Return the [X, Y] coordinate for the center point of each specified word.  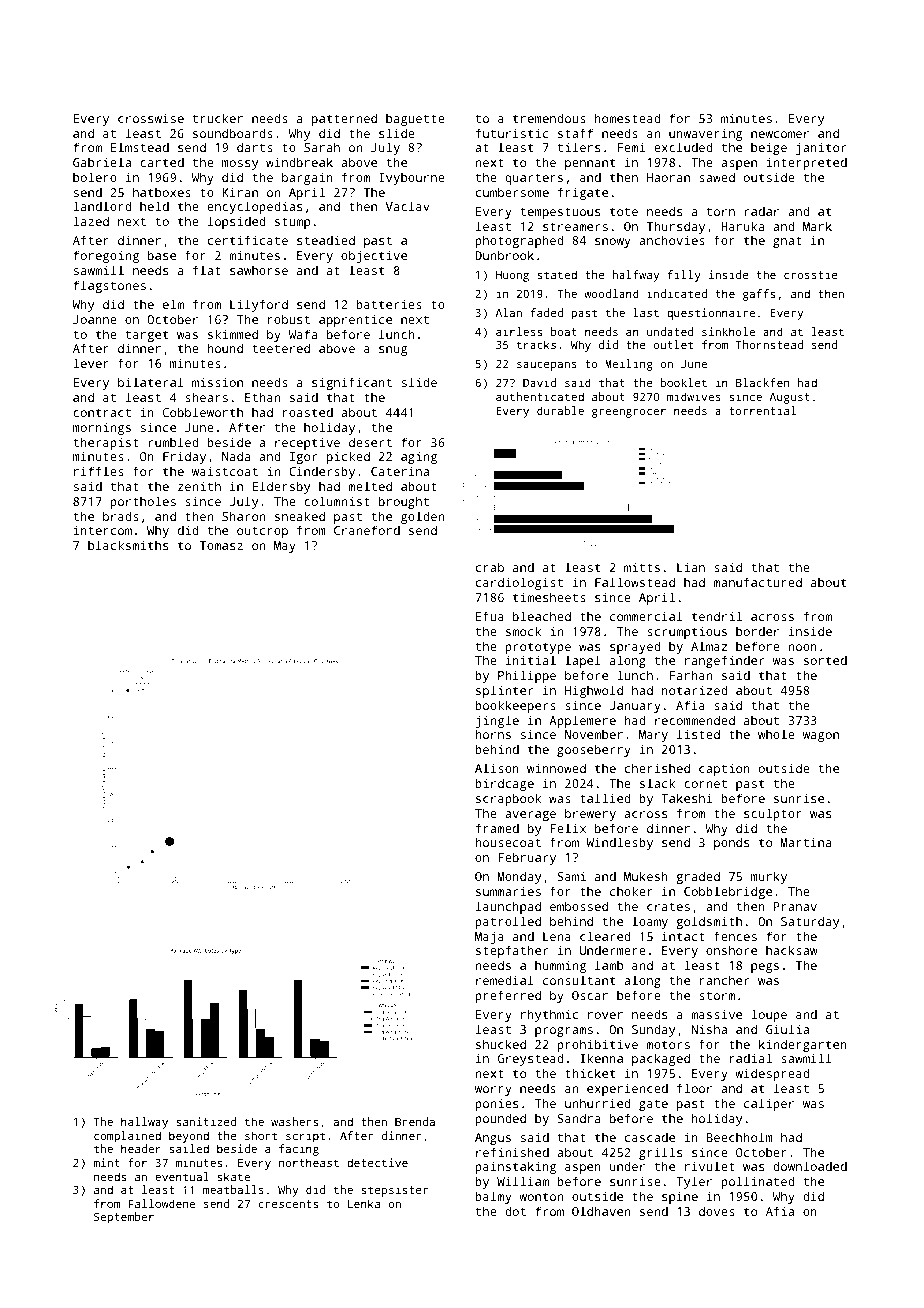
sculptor [773, 814]
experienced [627, 1089]
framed [497, 828]
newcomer [780, 134]
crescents [288, 1204]
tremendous [549, 118]
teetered [281, 348]
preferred [508, 996]
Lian [691, 567]
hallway [144, 1123]
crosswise [151, 118]
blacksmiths [128, 545]
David [539, 382]
